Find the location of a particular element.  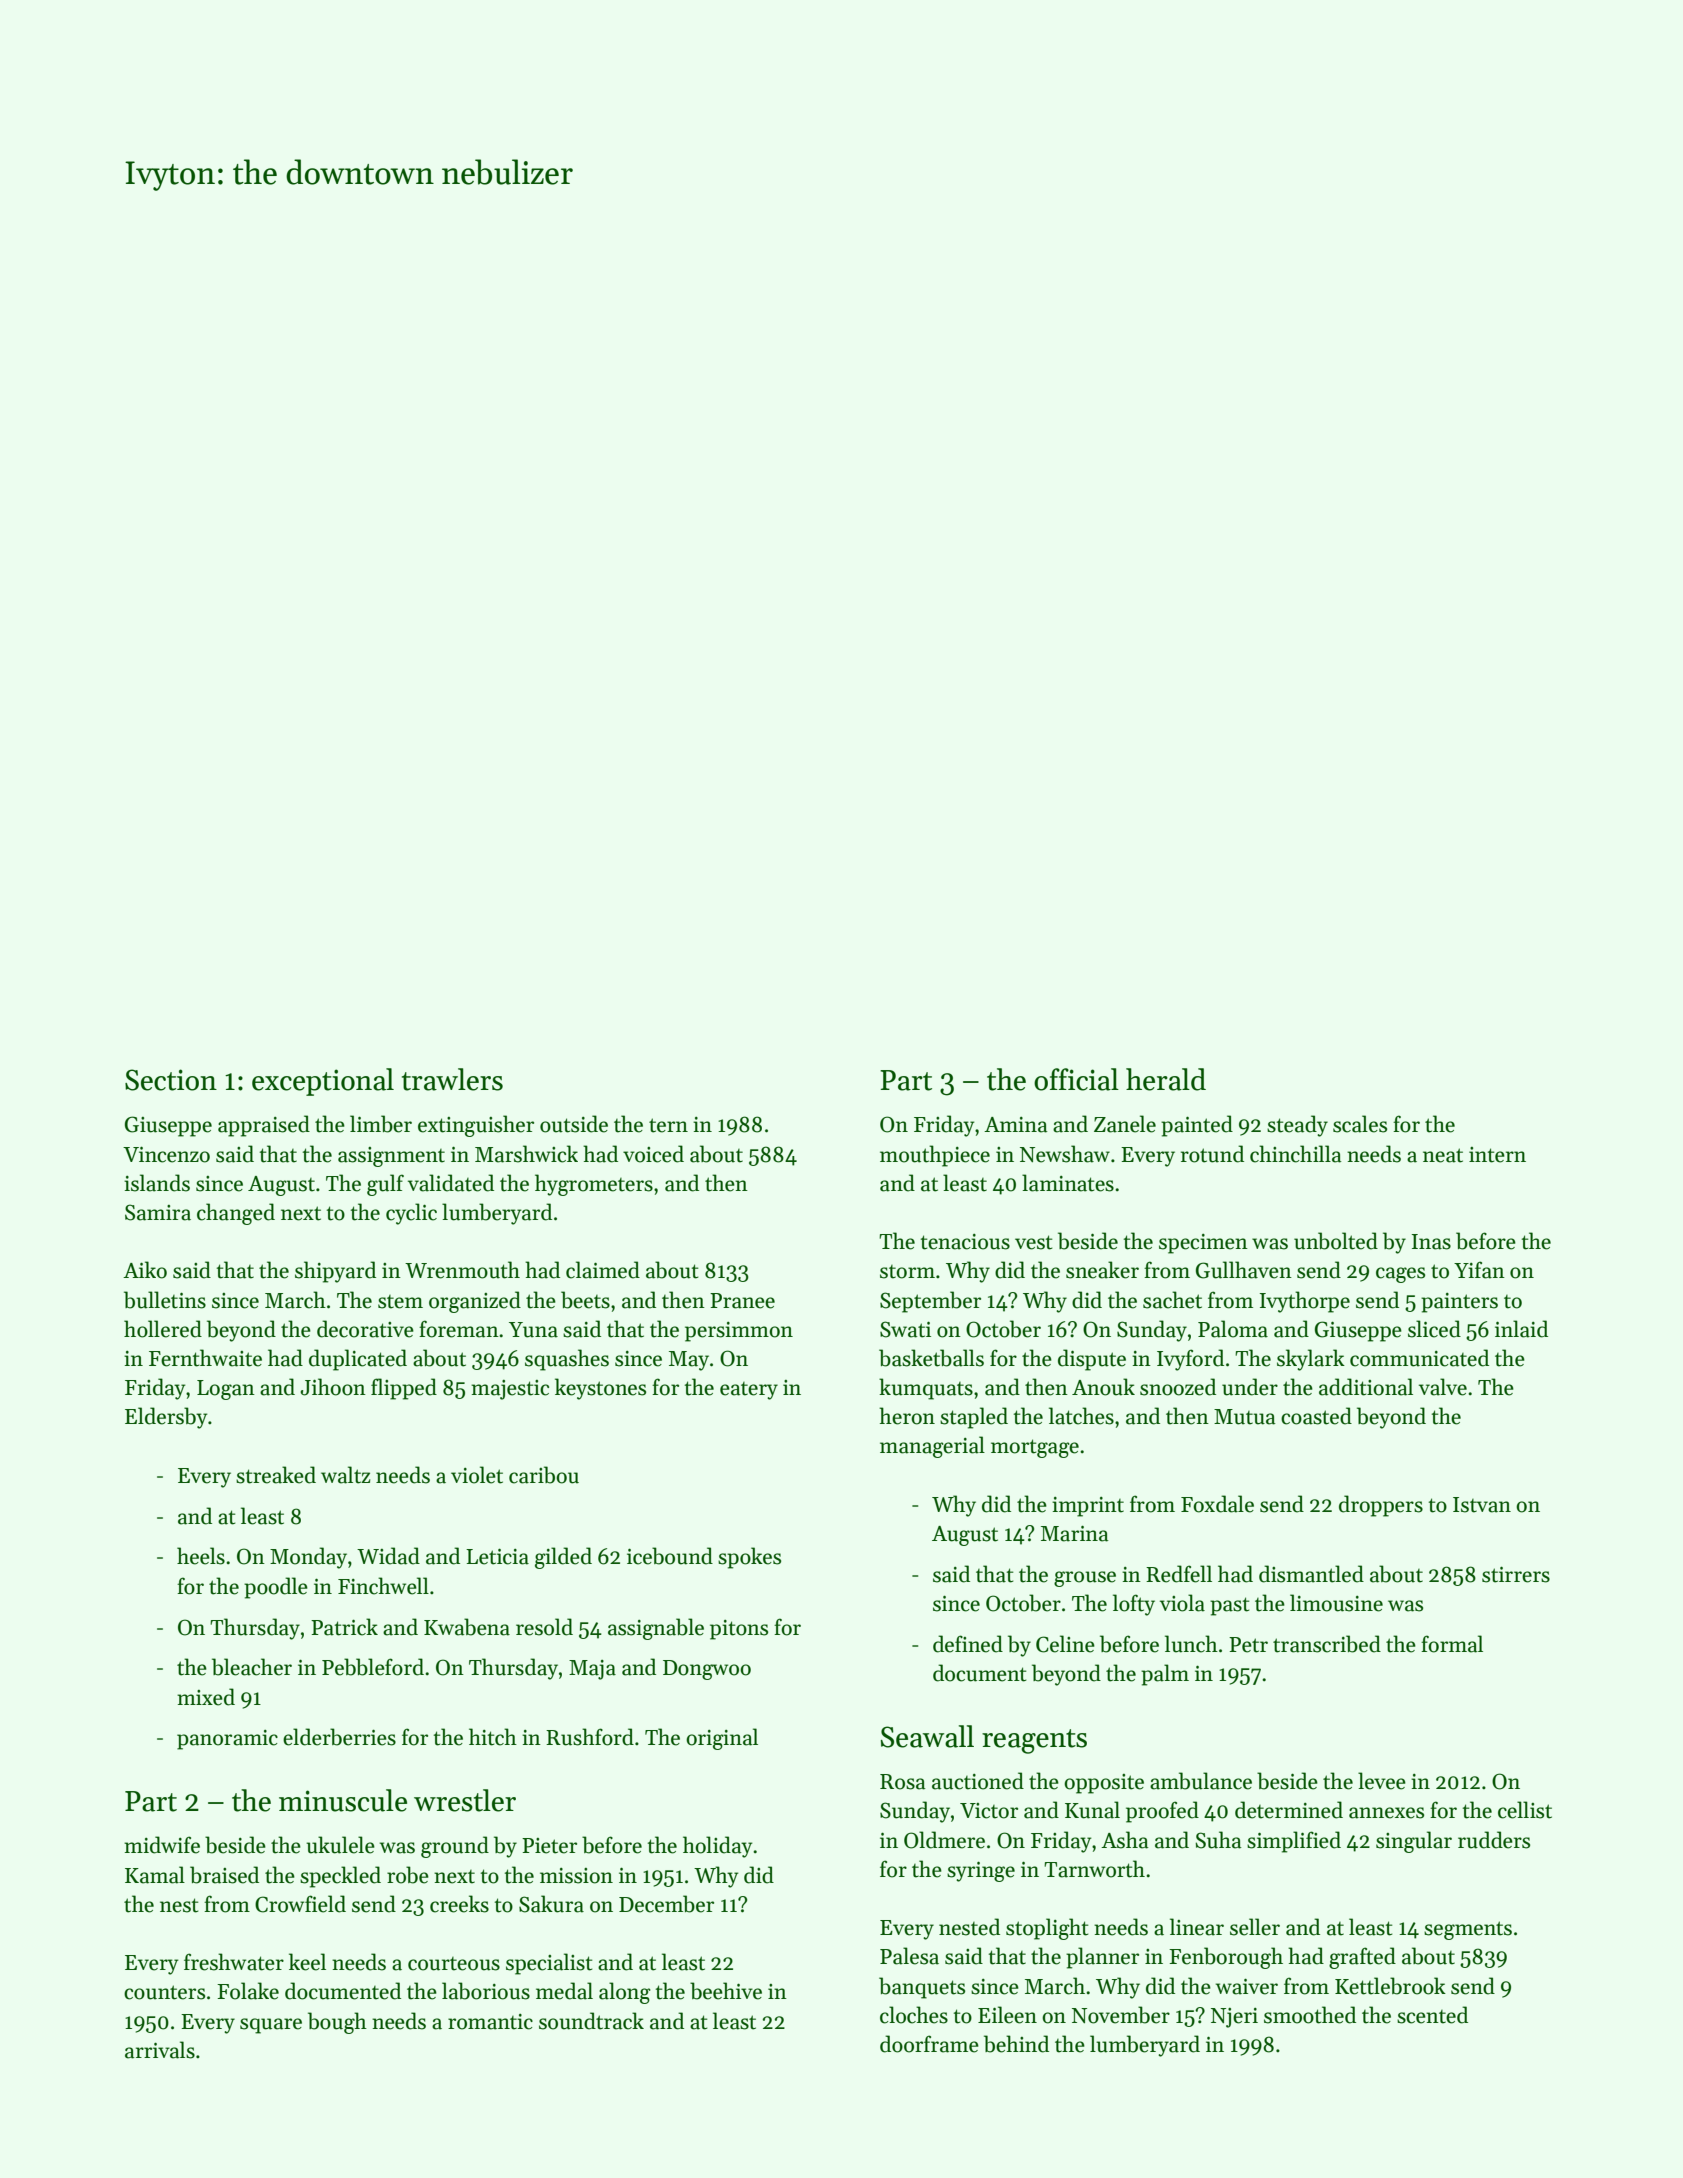

beehive is located at coordinates (726, 1991).
